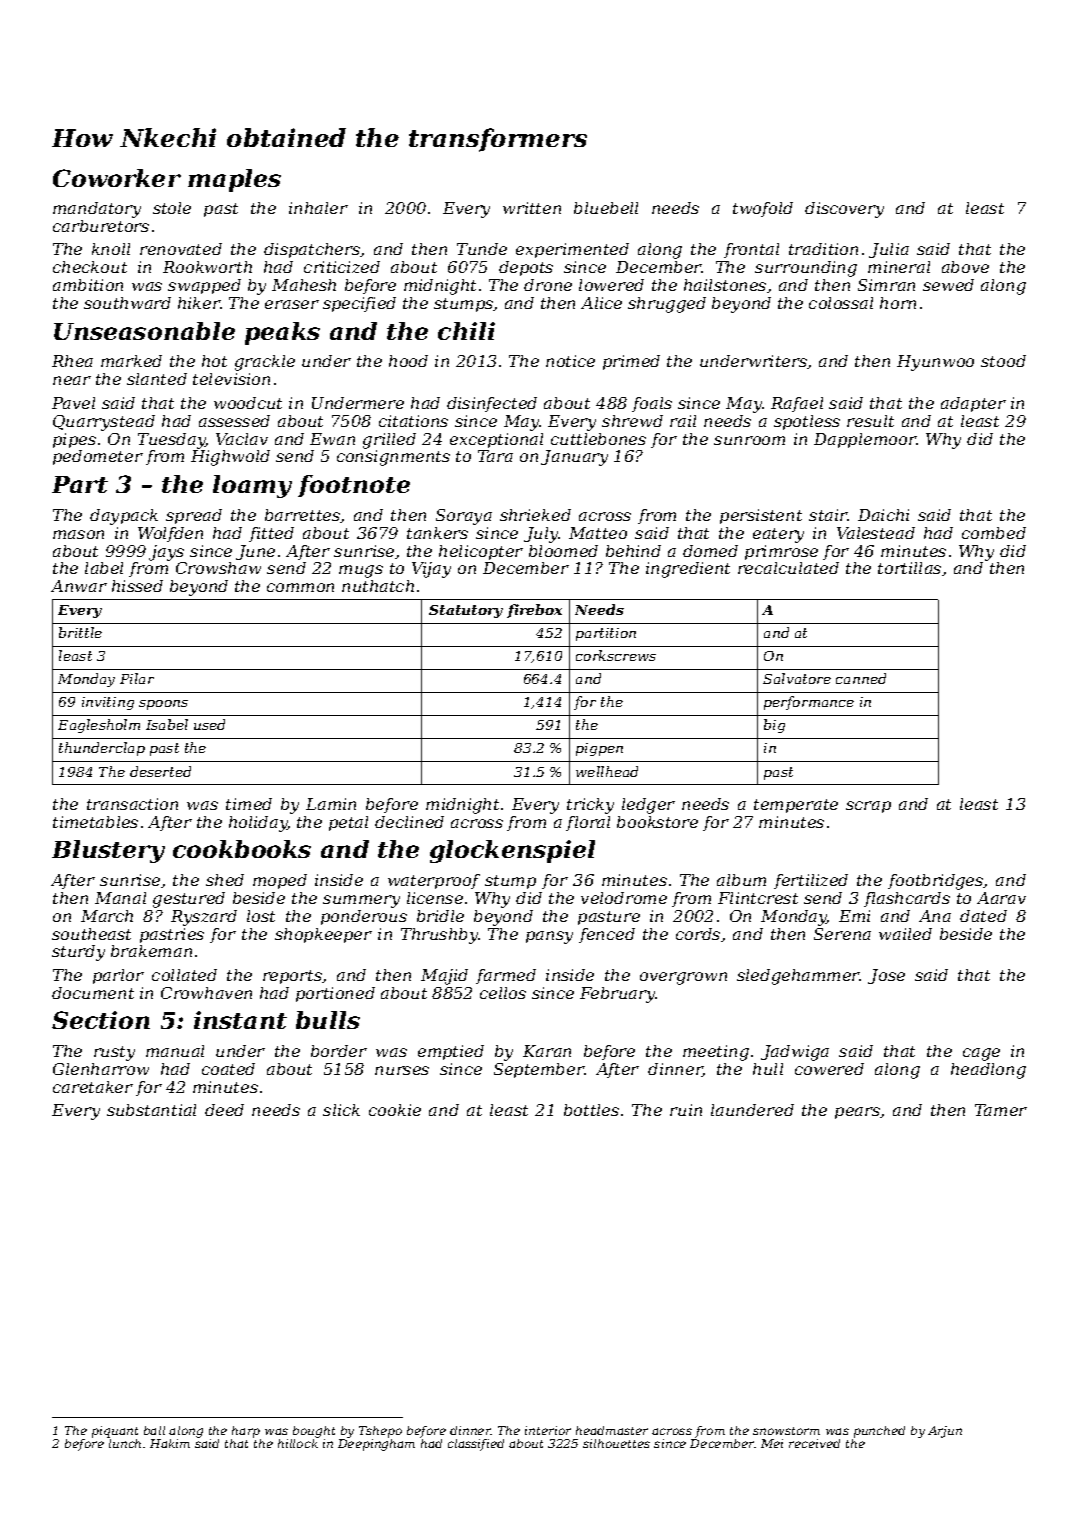 Image resolution: width=1079 pixels, height=1526 pixels. I want to click on adapter, so click(973, 404).
